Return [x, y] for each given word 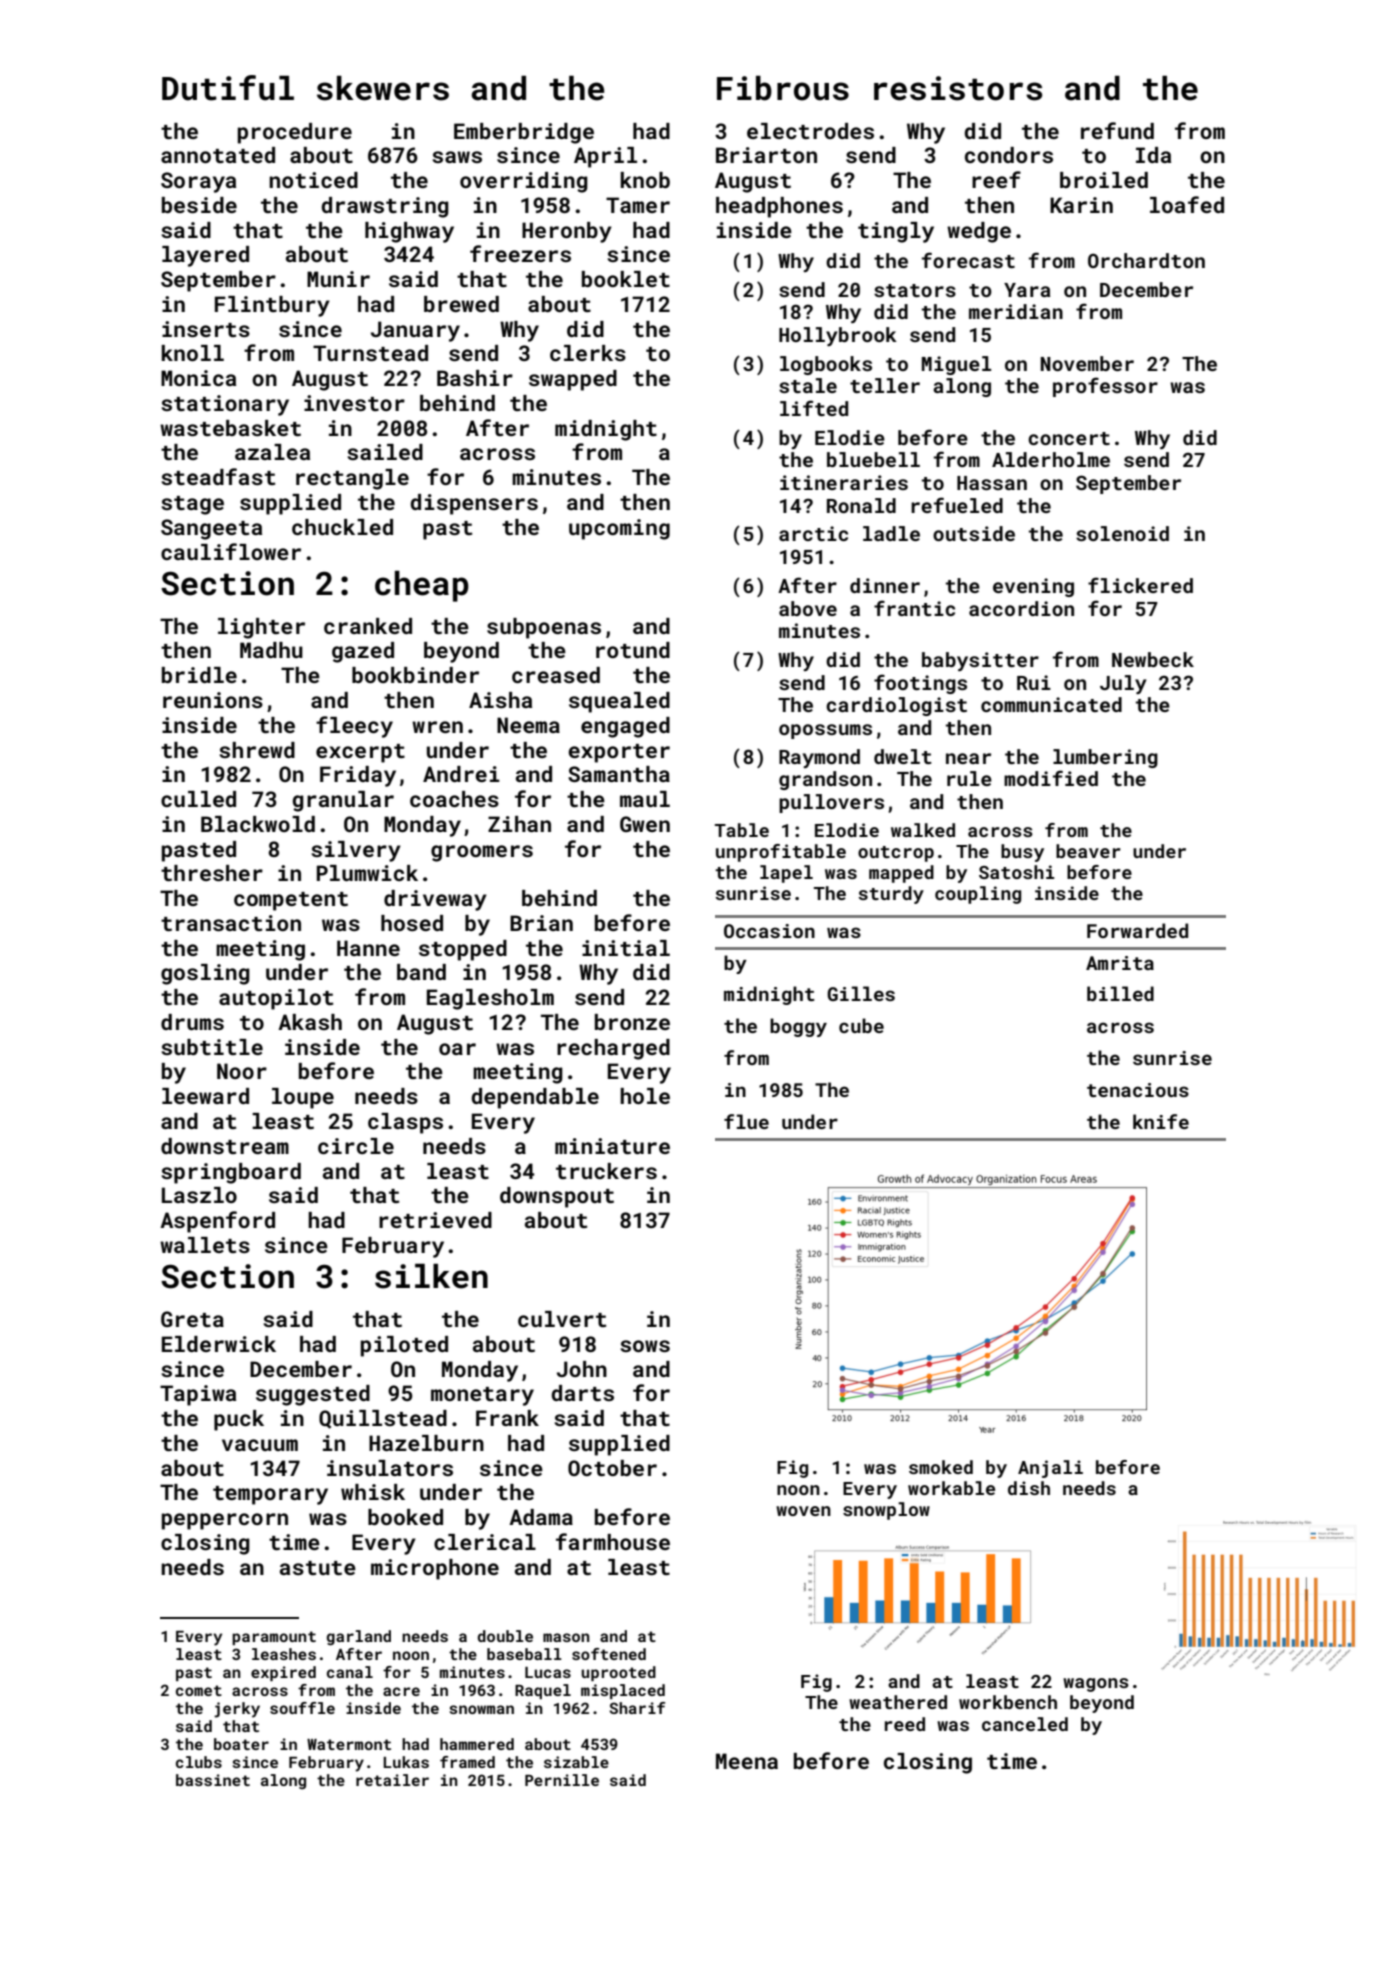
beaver [1088, 851]
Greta [192, 1319]
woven [803, 1511]
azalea [272, 452]
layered [205, 256]
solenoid [1122, 533]
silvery [356, 851]
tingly [896, 232]
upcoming [619, 529]
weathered [898, 1702]
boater [241, 1744]
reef [996, 179]
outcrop [896, 854]
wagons [1096, 1685]
